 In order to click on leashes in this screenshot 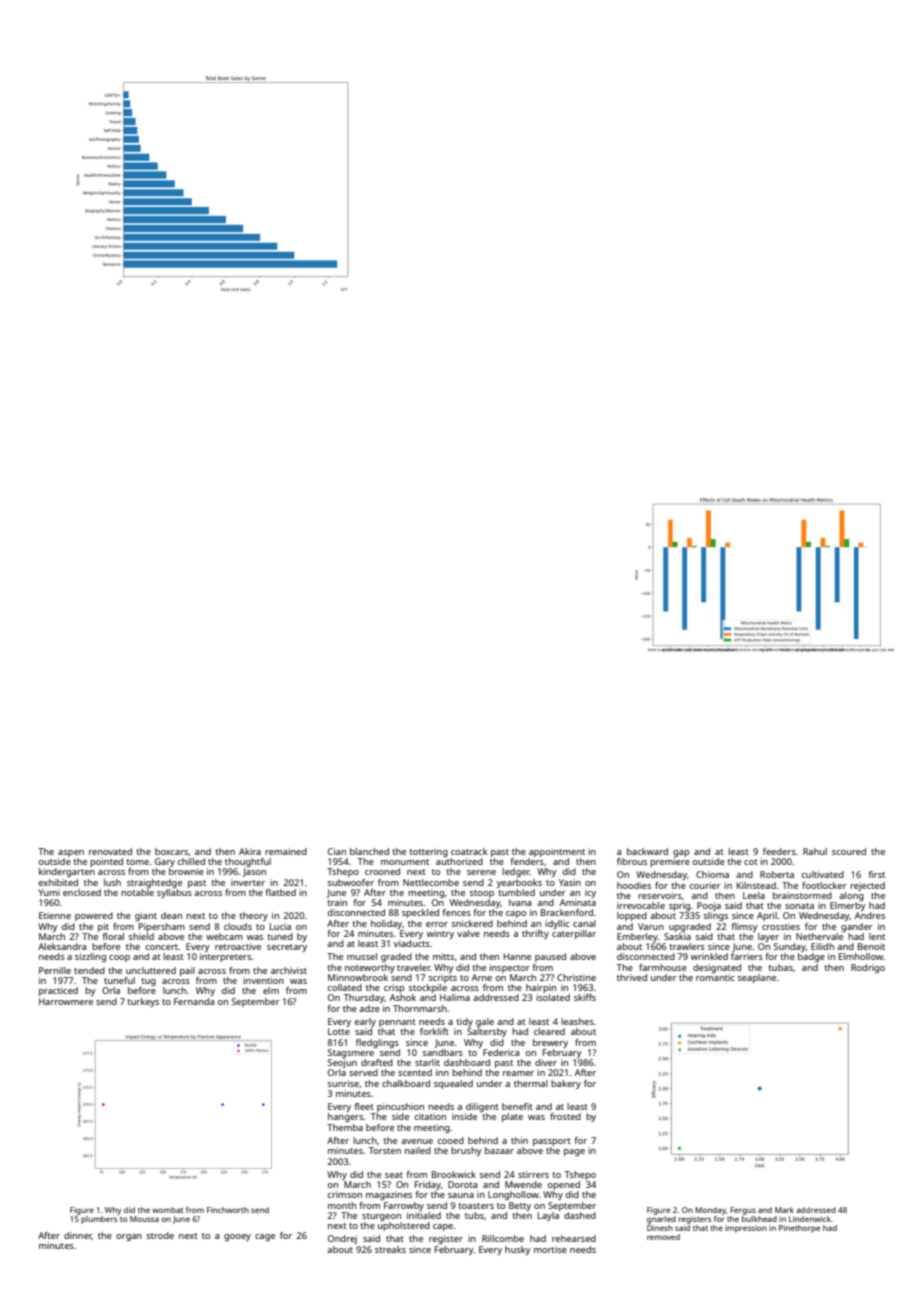, I will do `click(577, 1021)`.
